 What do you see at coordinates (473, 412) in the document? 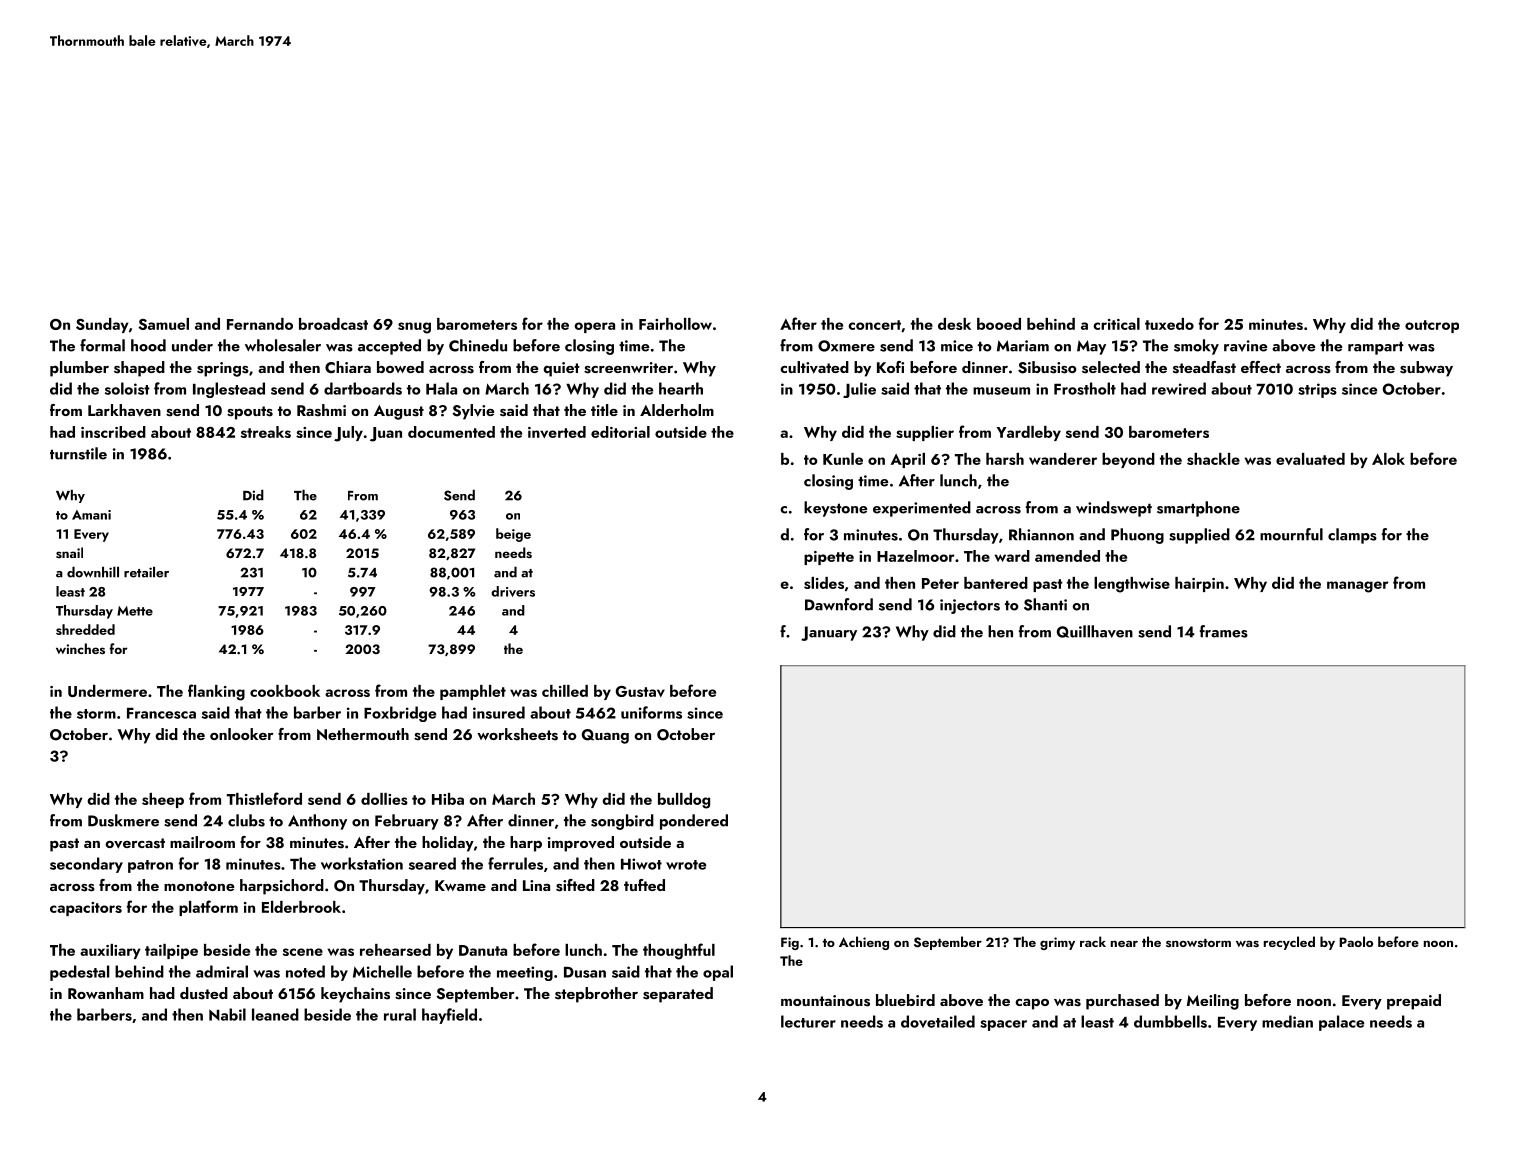
I see `Sylvie` at bounding box center [473, 412].
